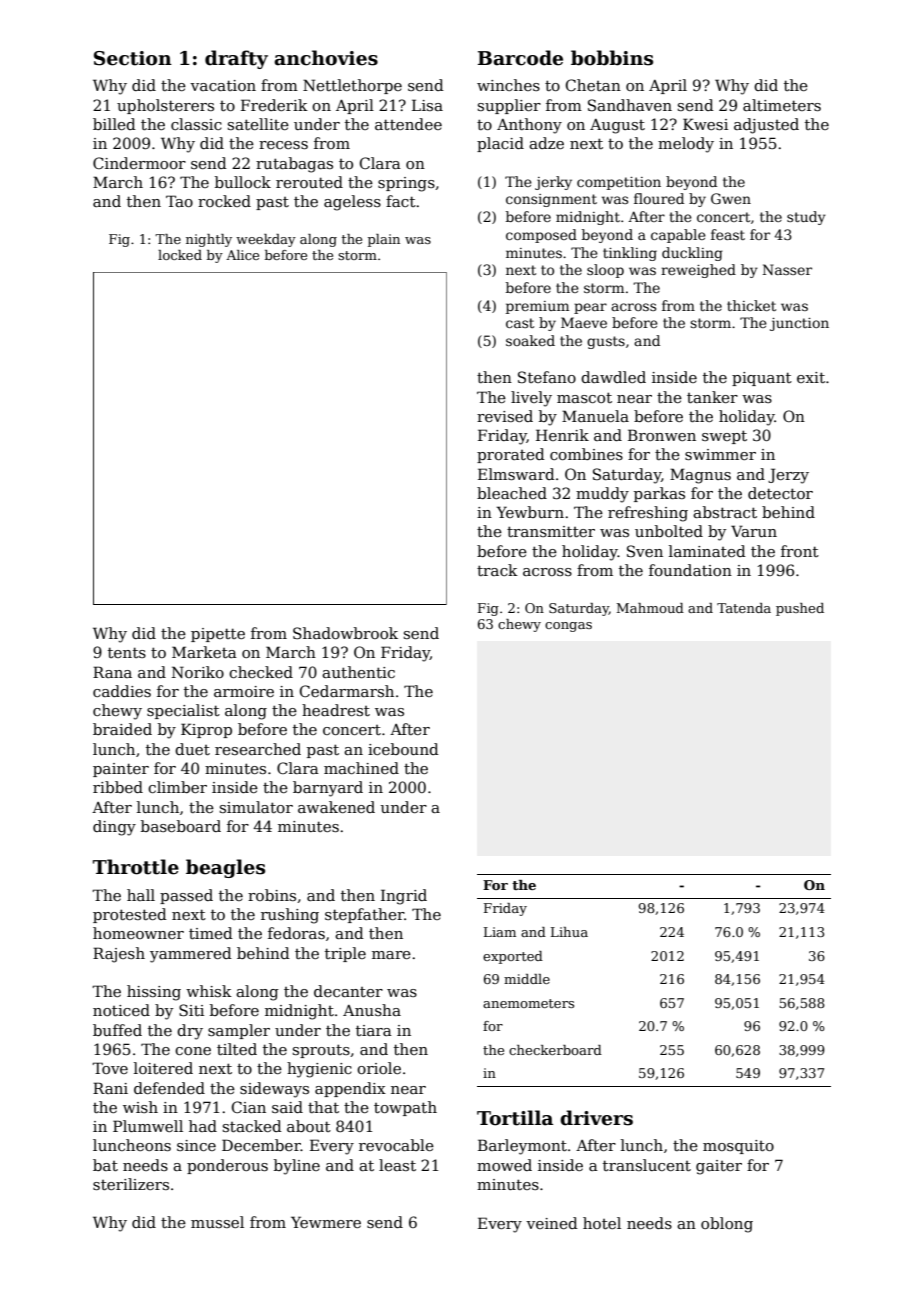 This screenshot has height=1314, width=924. What do you see at coordinates (811, 377) in the screenshot?
I see `exit` at bounding box center [811, 377].
